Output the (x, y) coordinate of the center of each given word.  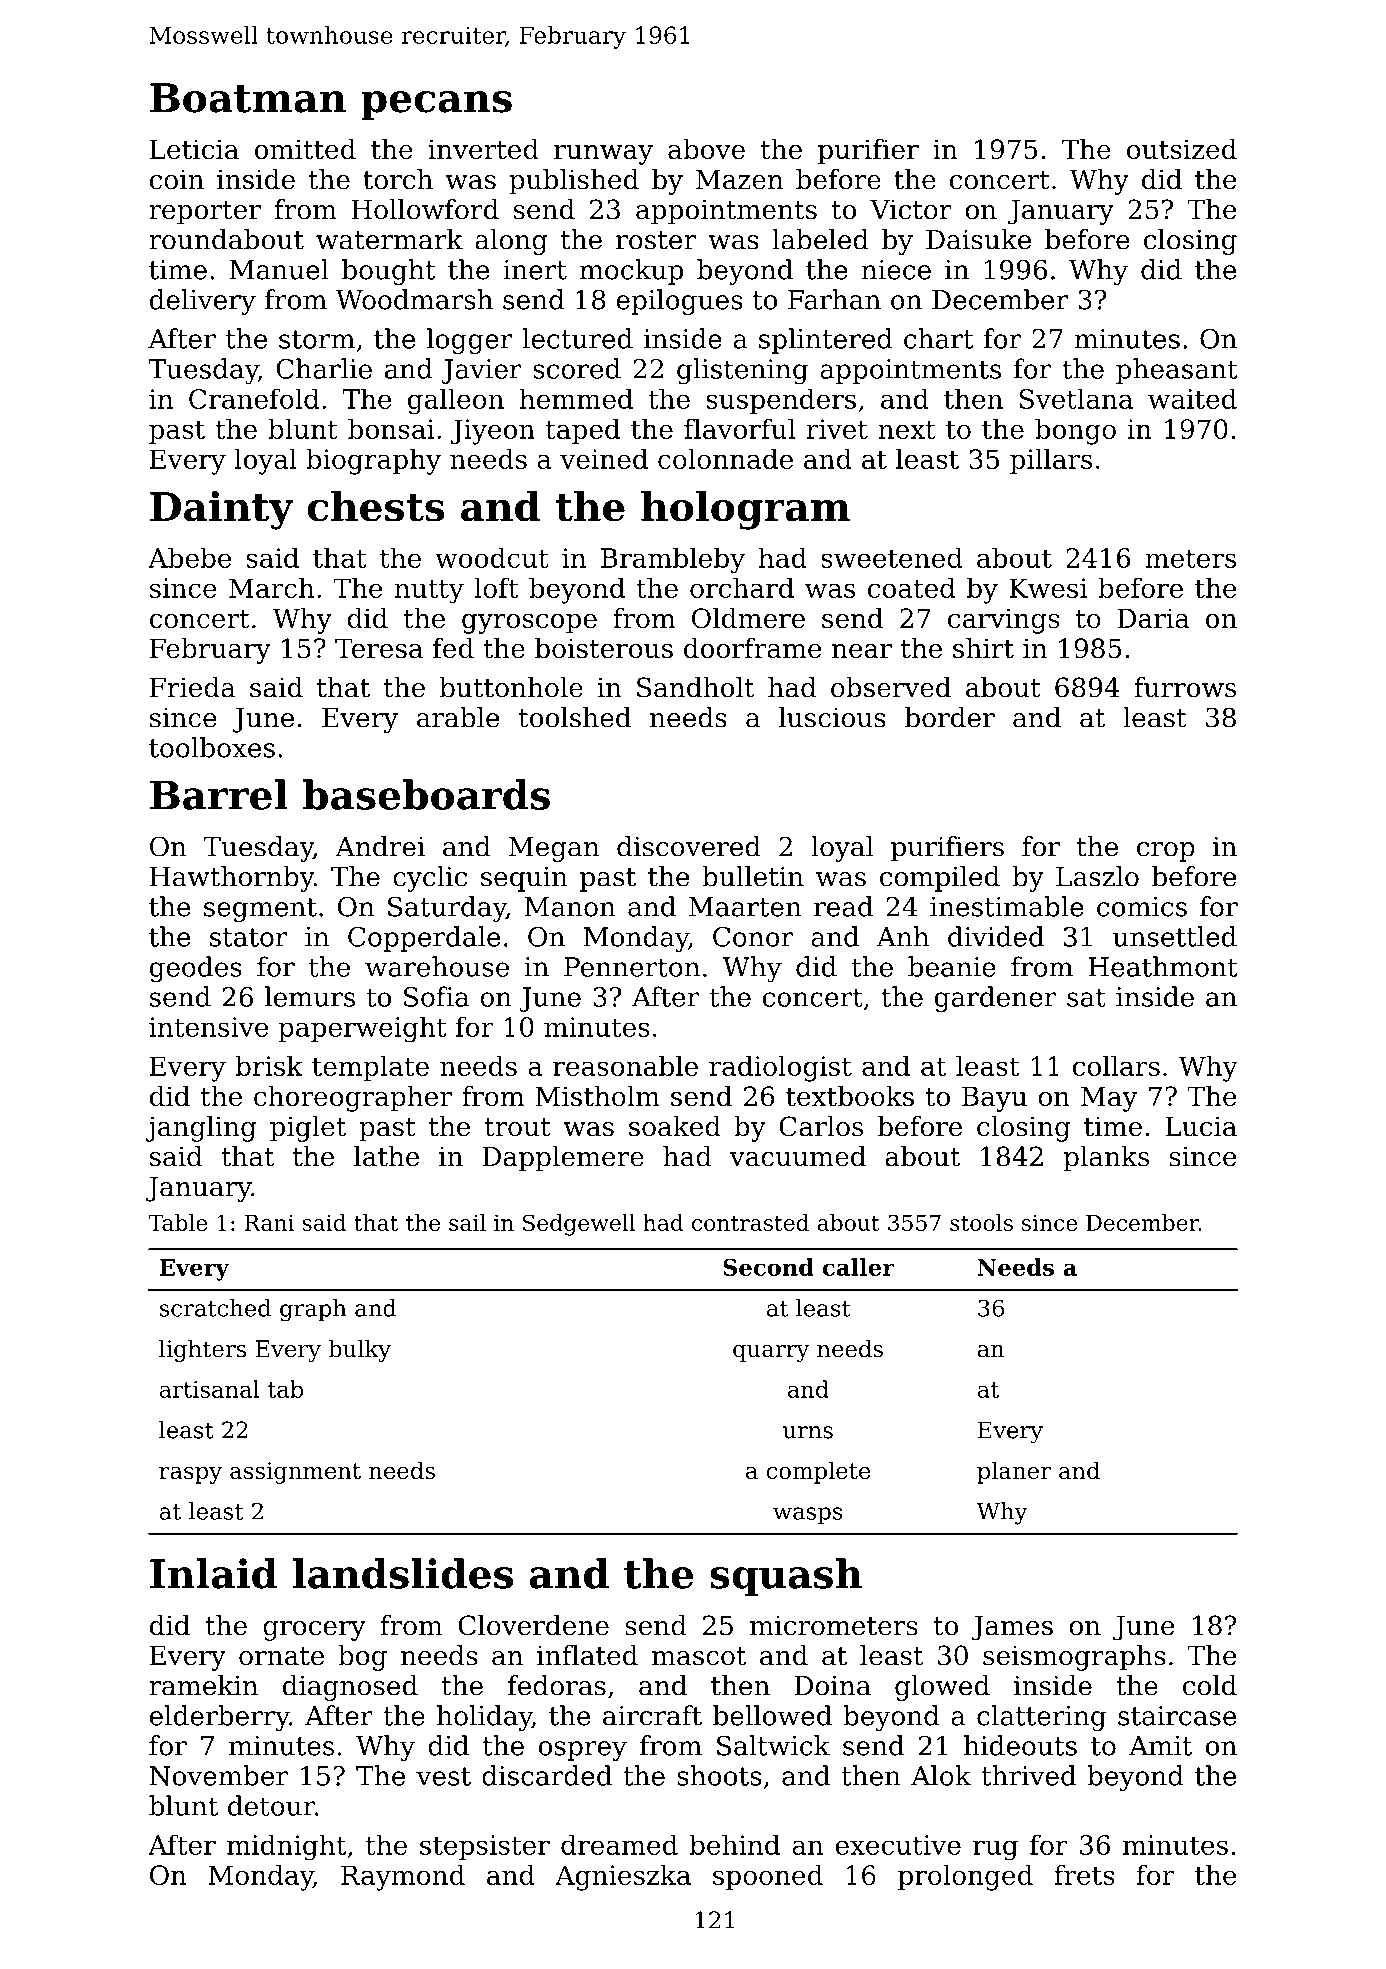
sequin (524, 879)
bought (388, 272)
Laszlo (1097, 876)
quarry (771, 1353)
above (706, 149)
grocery (314, 1631)
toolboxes (212, 747)
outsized (1182, 149)
